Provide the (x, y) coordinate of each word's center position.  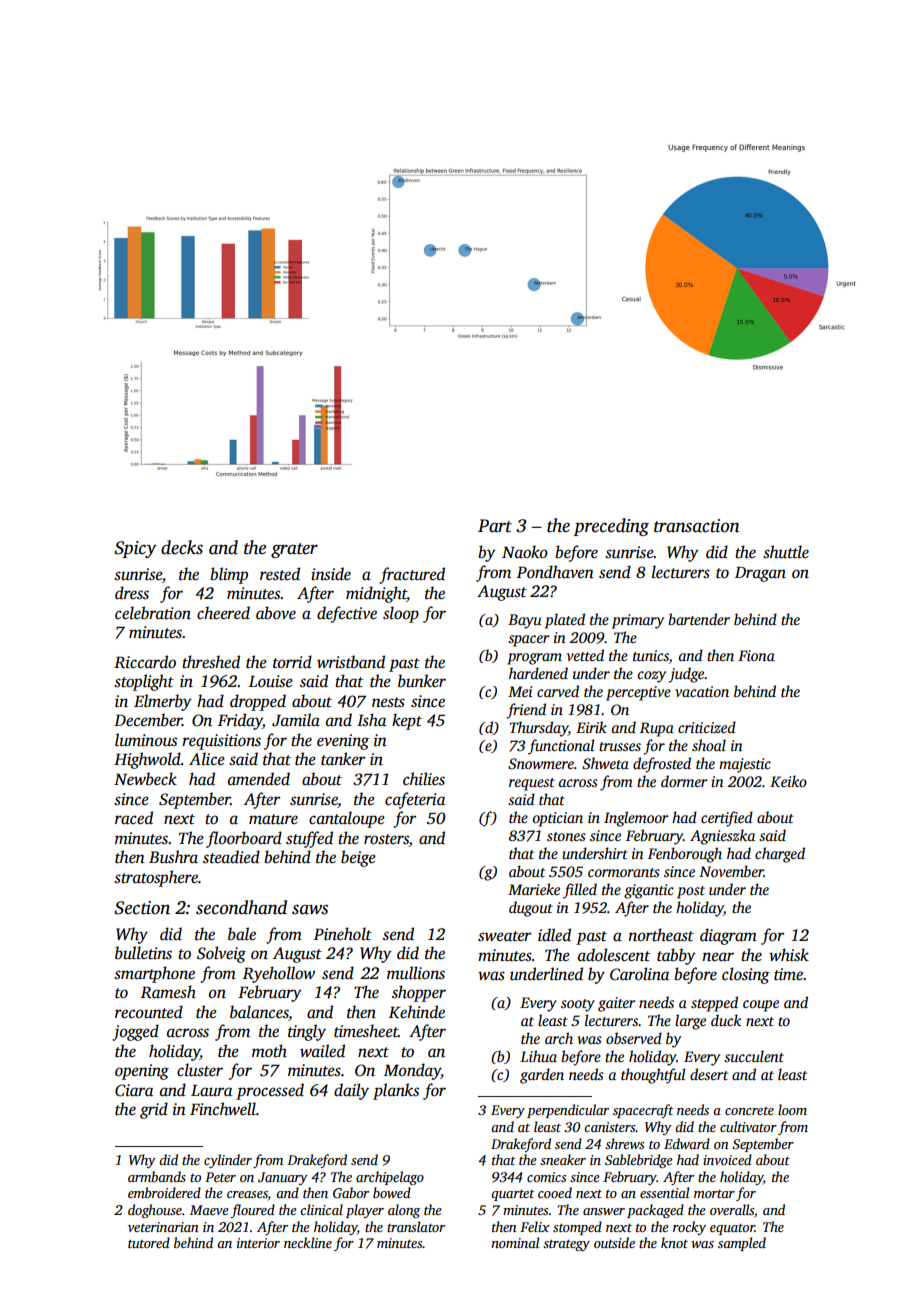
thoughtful (653, 1076)
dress (132, 593)
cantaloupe (347, 819)
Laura (211, 1090)
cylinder (228, 1161)
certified (727, 819)
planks (396, 1091)
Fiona (756, 655)
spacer (529, 641)
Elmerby (163, 702)
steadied (231, 857)
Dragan (760, 574)
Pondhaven (555, 572)
